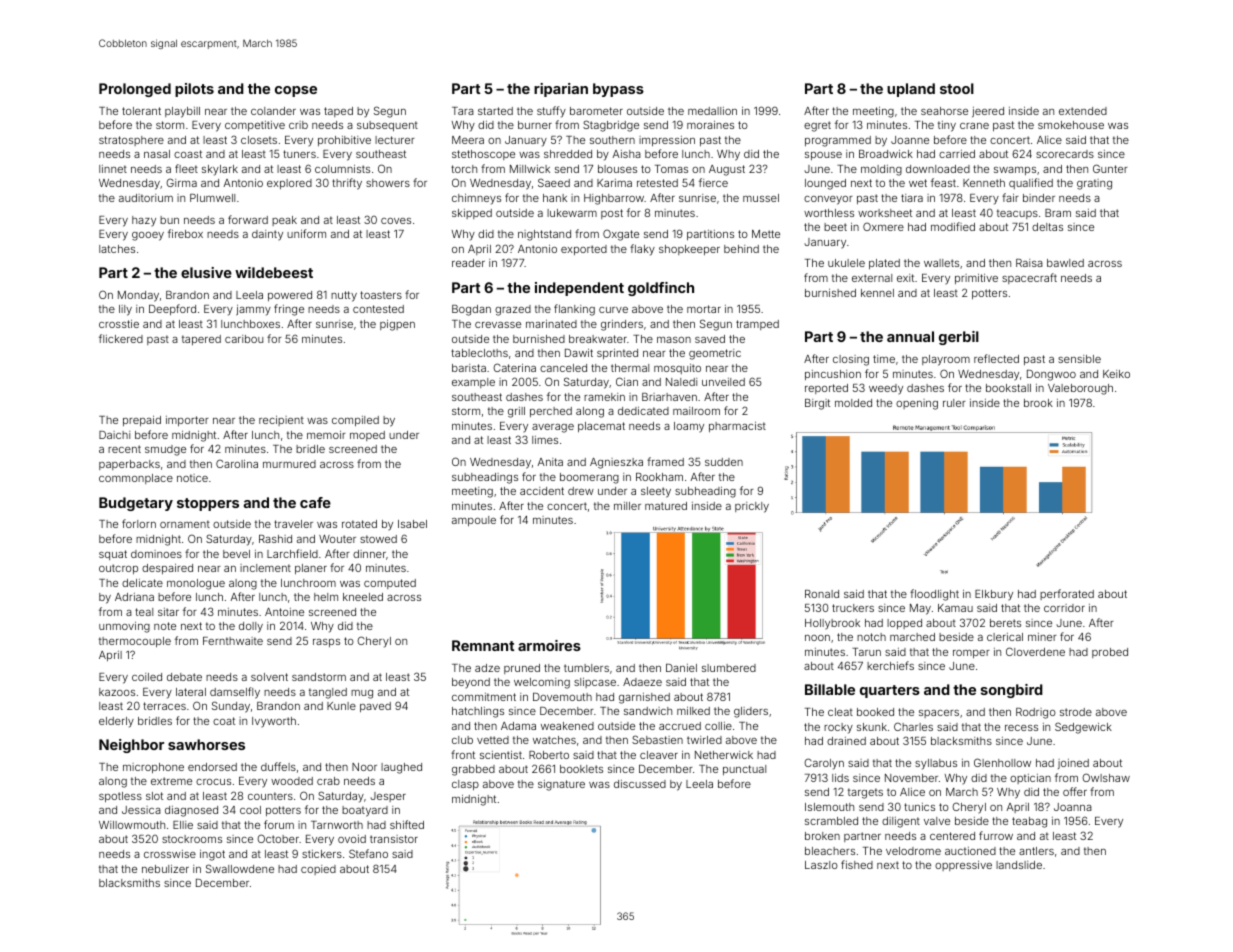  I want to click on caribou, so click(244, 339).
